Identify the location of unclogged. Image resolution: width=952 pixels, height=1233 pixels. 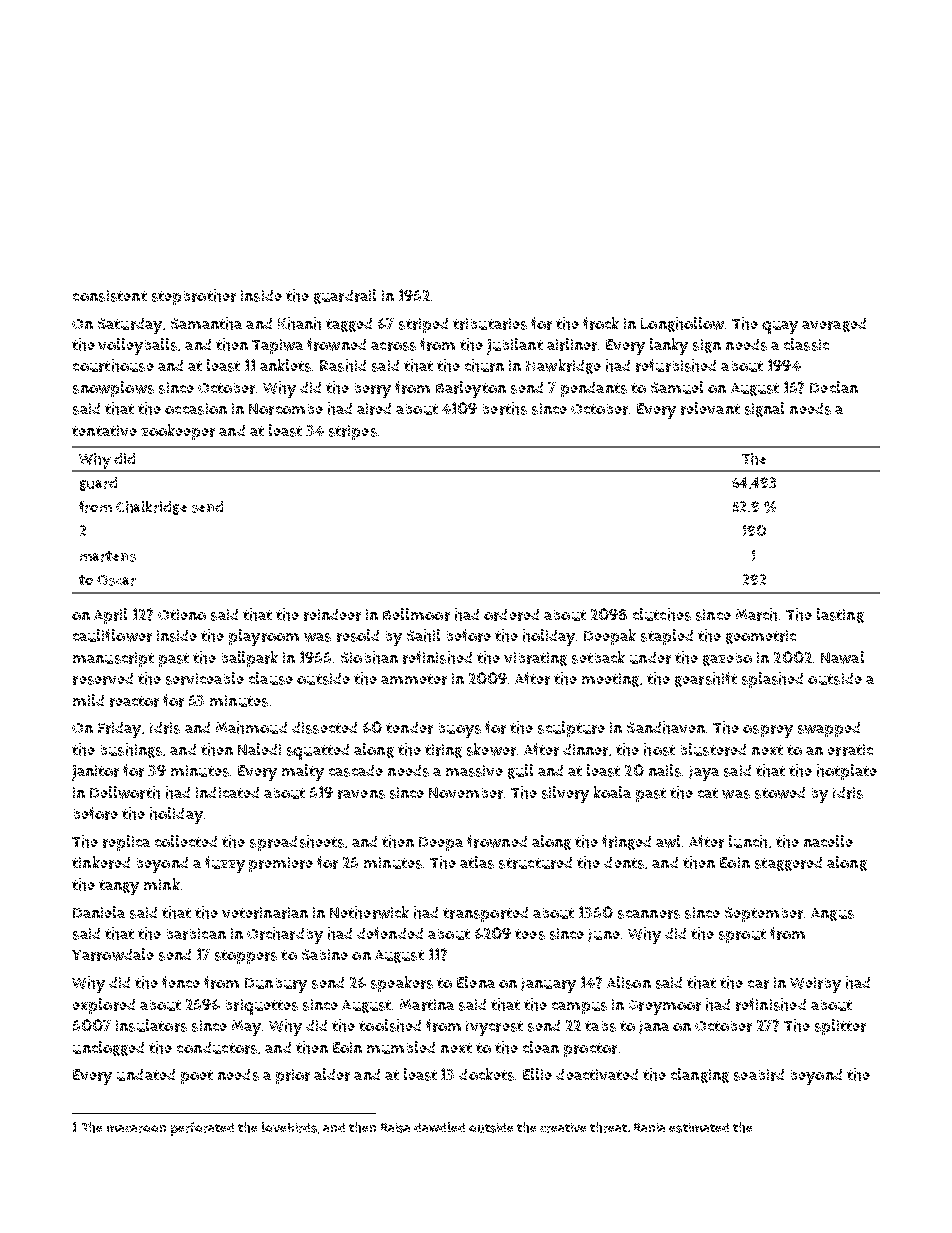
(108, 1048).
